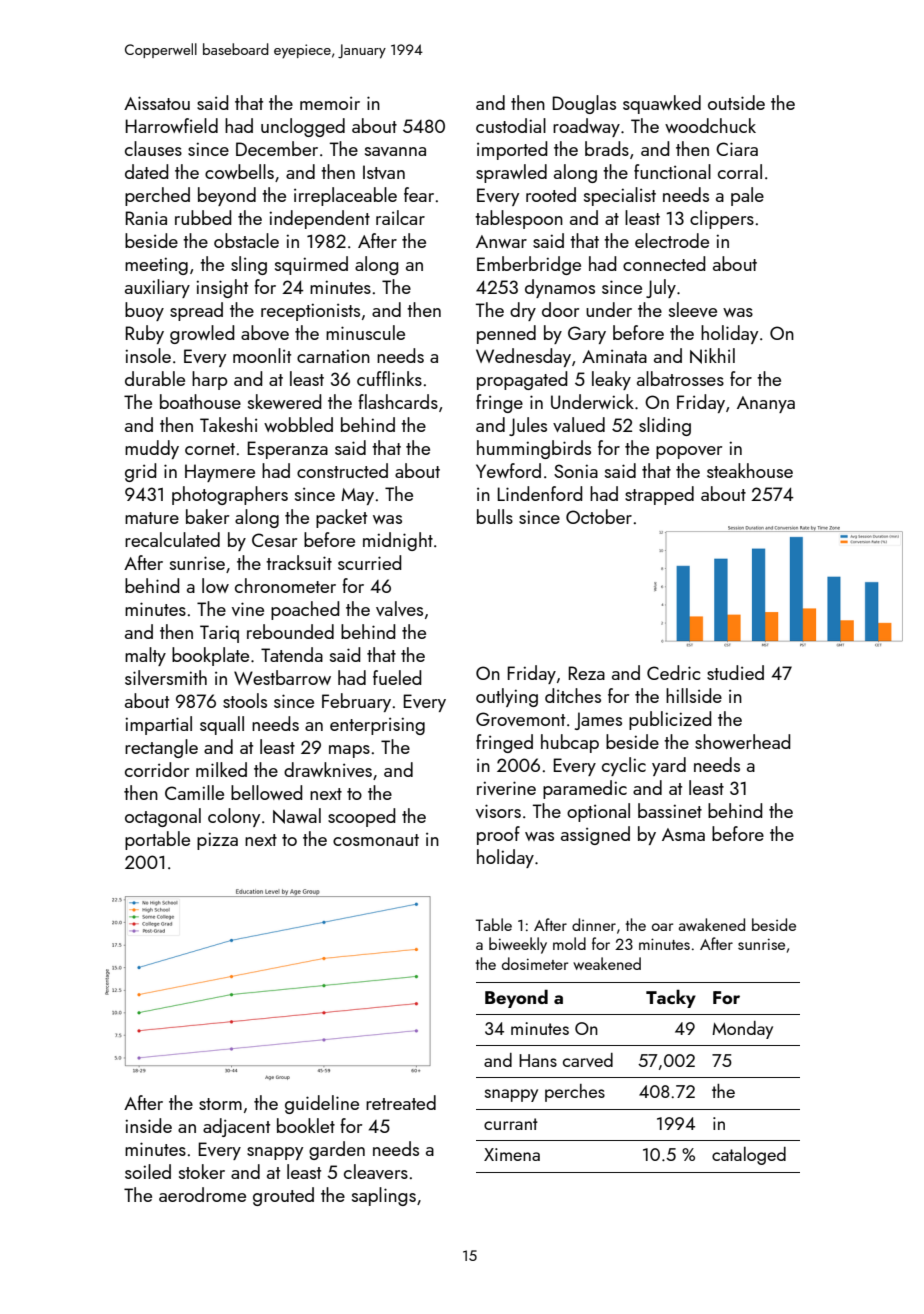  Describe the element at coordinates (330, 103) in the page. I see `memoir` at that location.
